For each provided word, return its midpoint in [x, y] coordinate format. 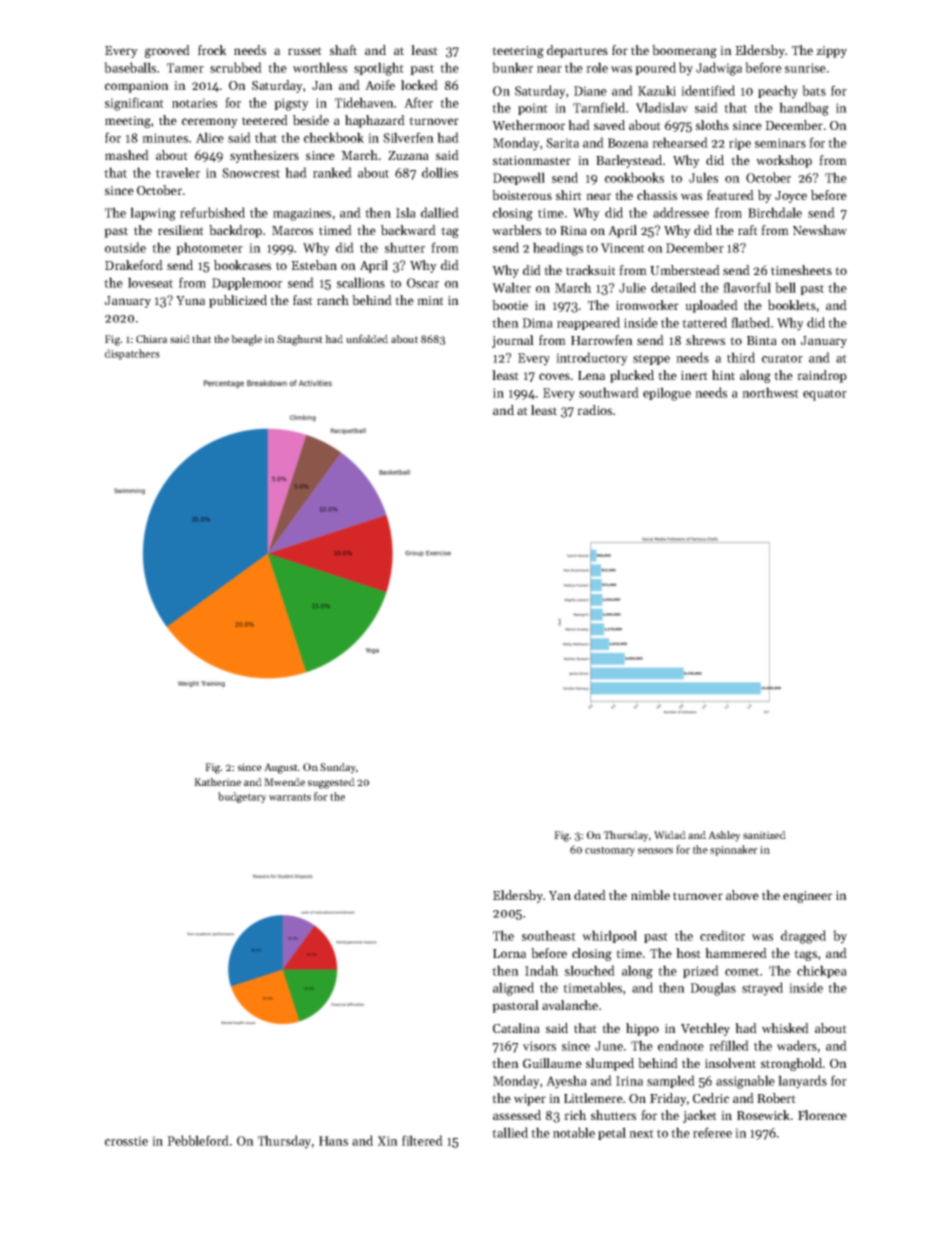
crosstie [126, 1141]
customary [610, 851]
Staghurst [300, 340]
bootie [510, 305]
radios [594, 410]
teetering [518, 52]
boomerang [684, 51]
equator [825, 395]
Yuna [190, 300]
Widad [670, 835]
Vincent [623, 248]
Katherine [217, 782]
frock [212, 50]
